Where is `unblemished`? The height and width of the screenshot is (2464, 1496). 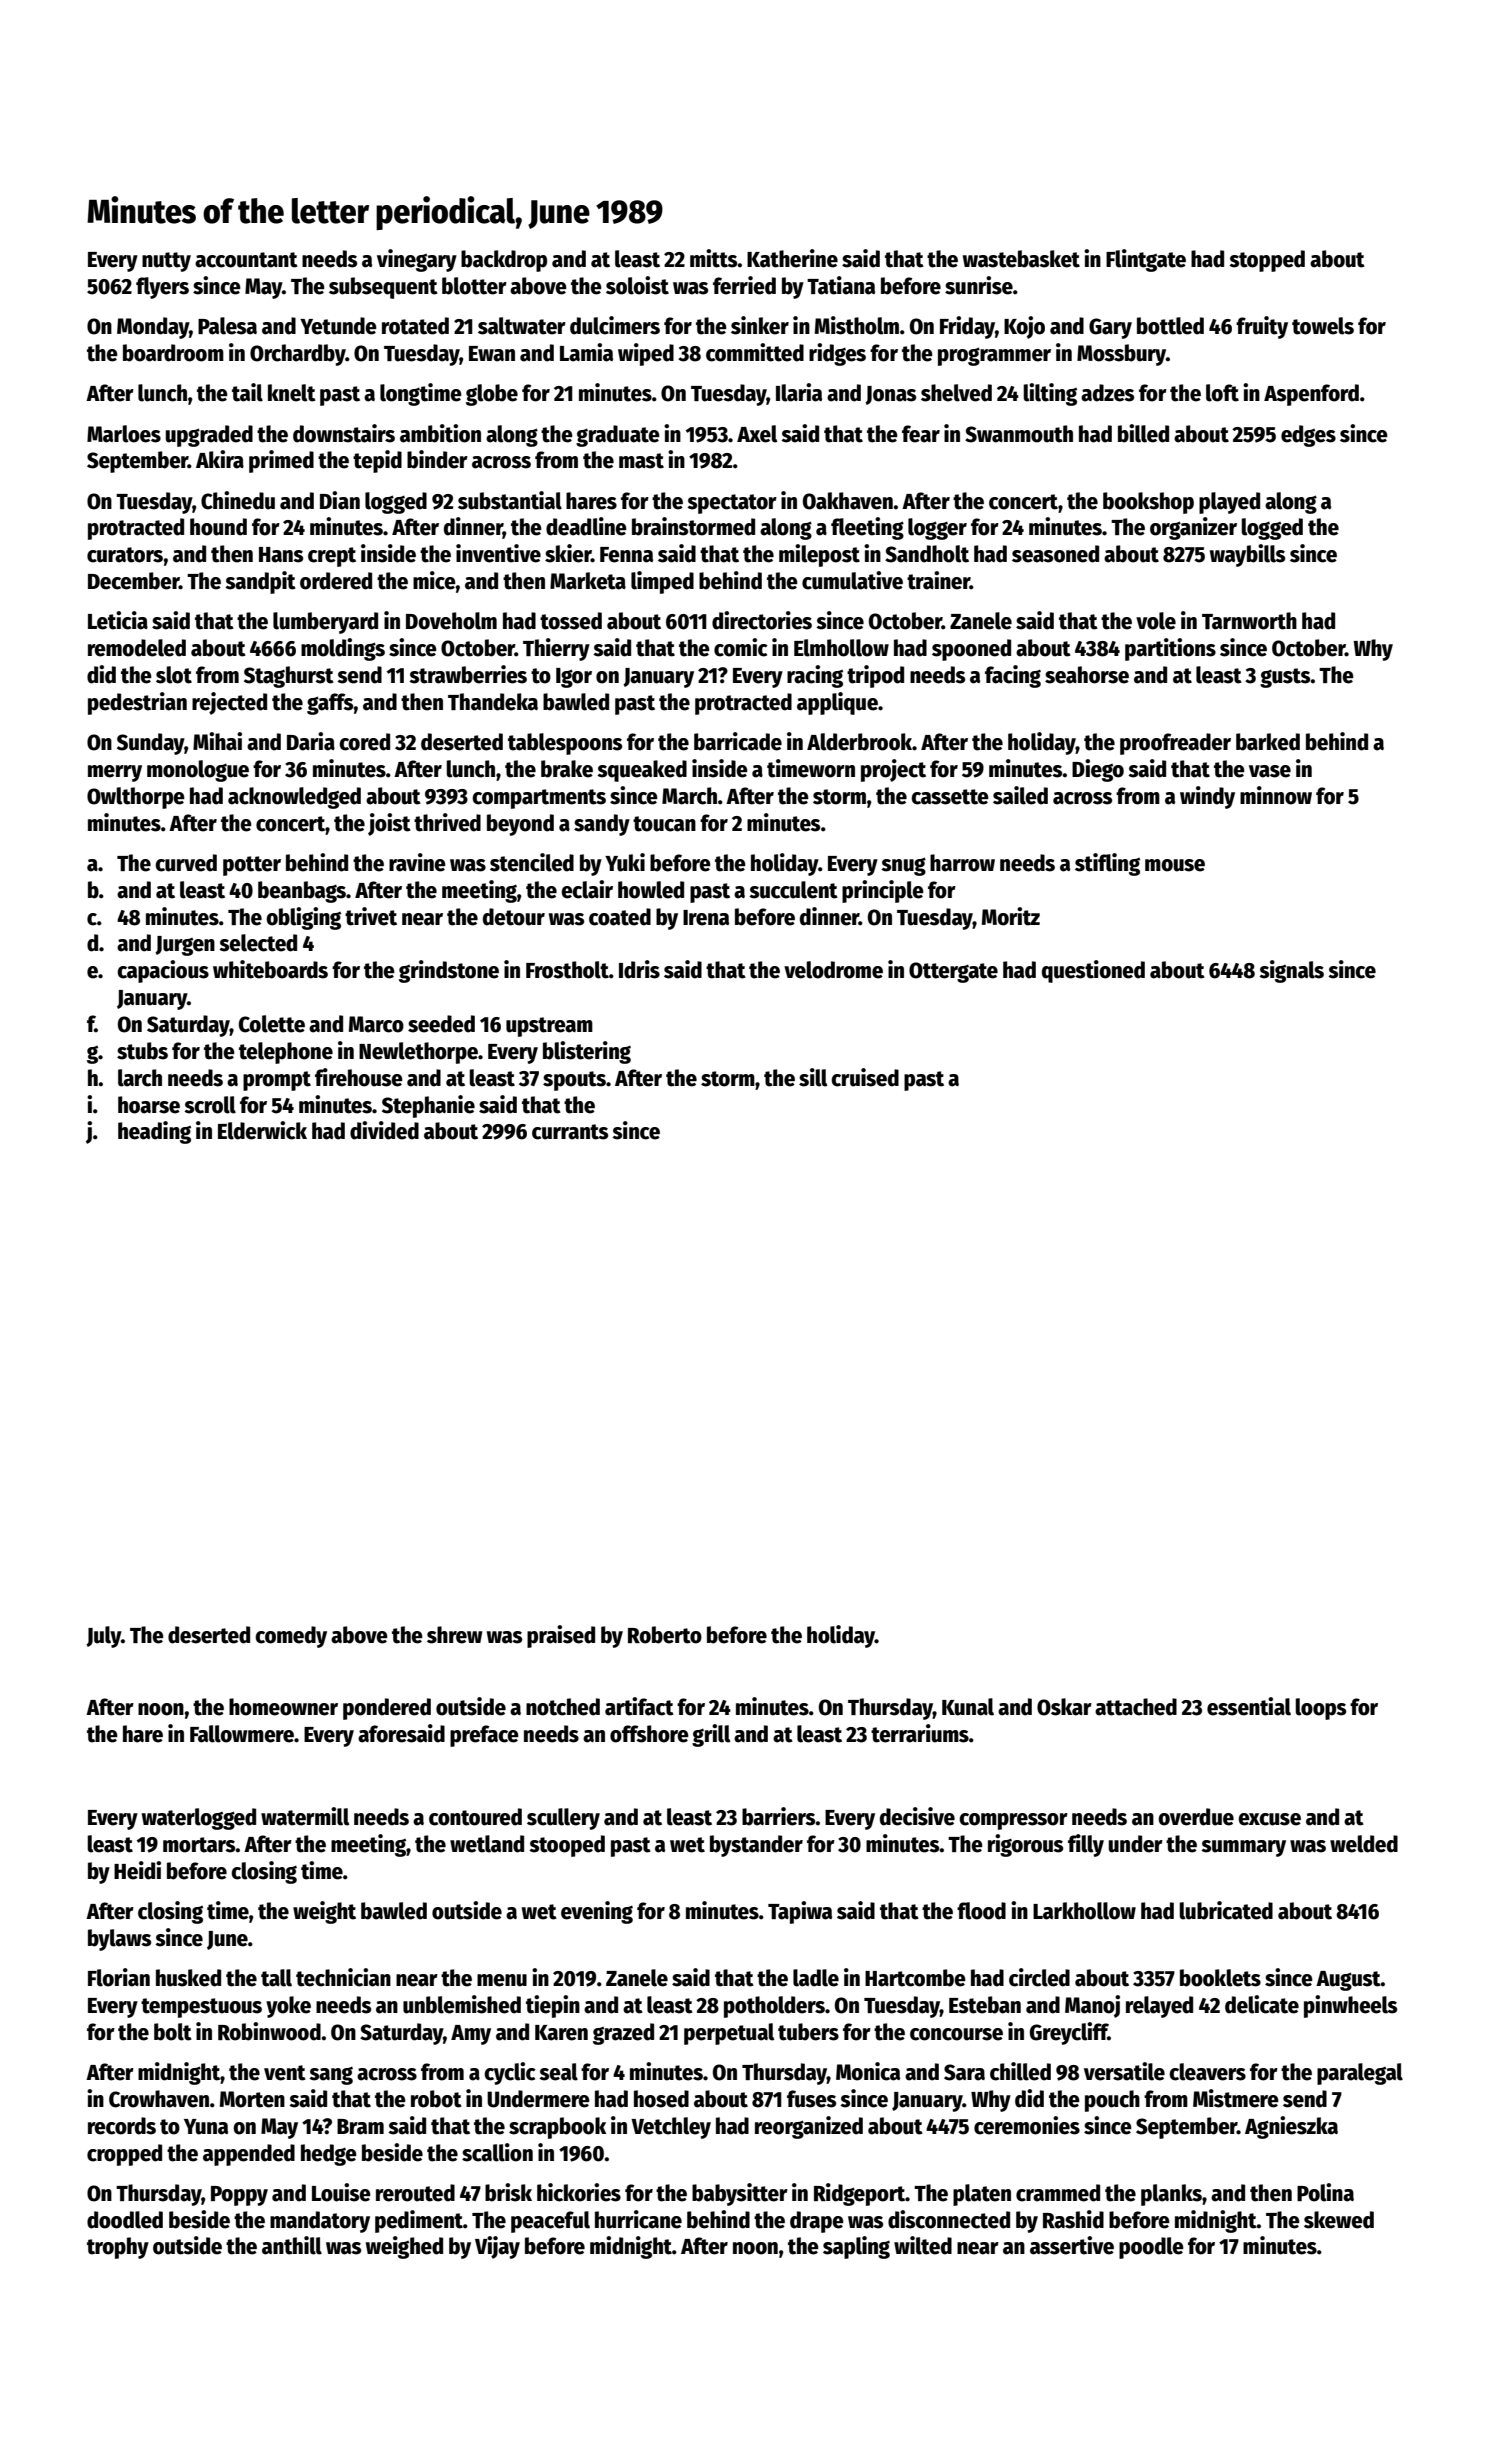 unblemished is located at coordinates (462, 2004).
